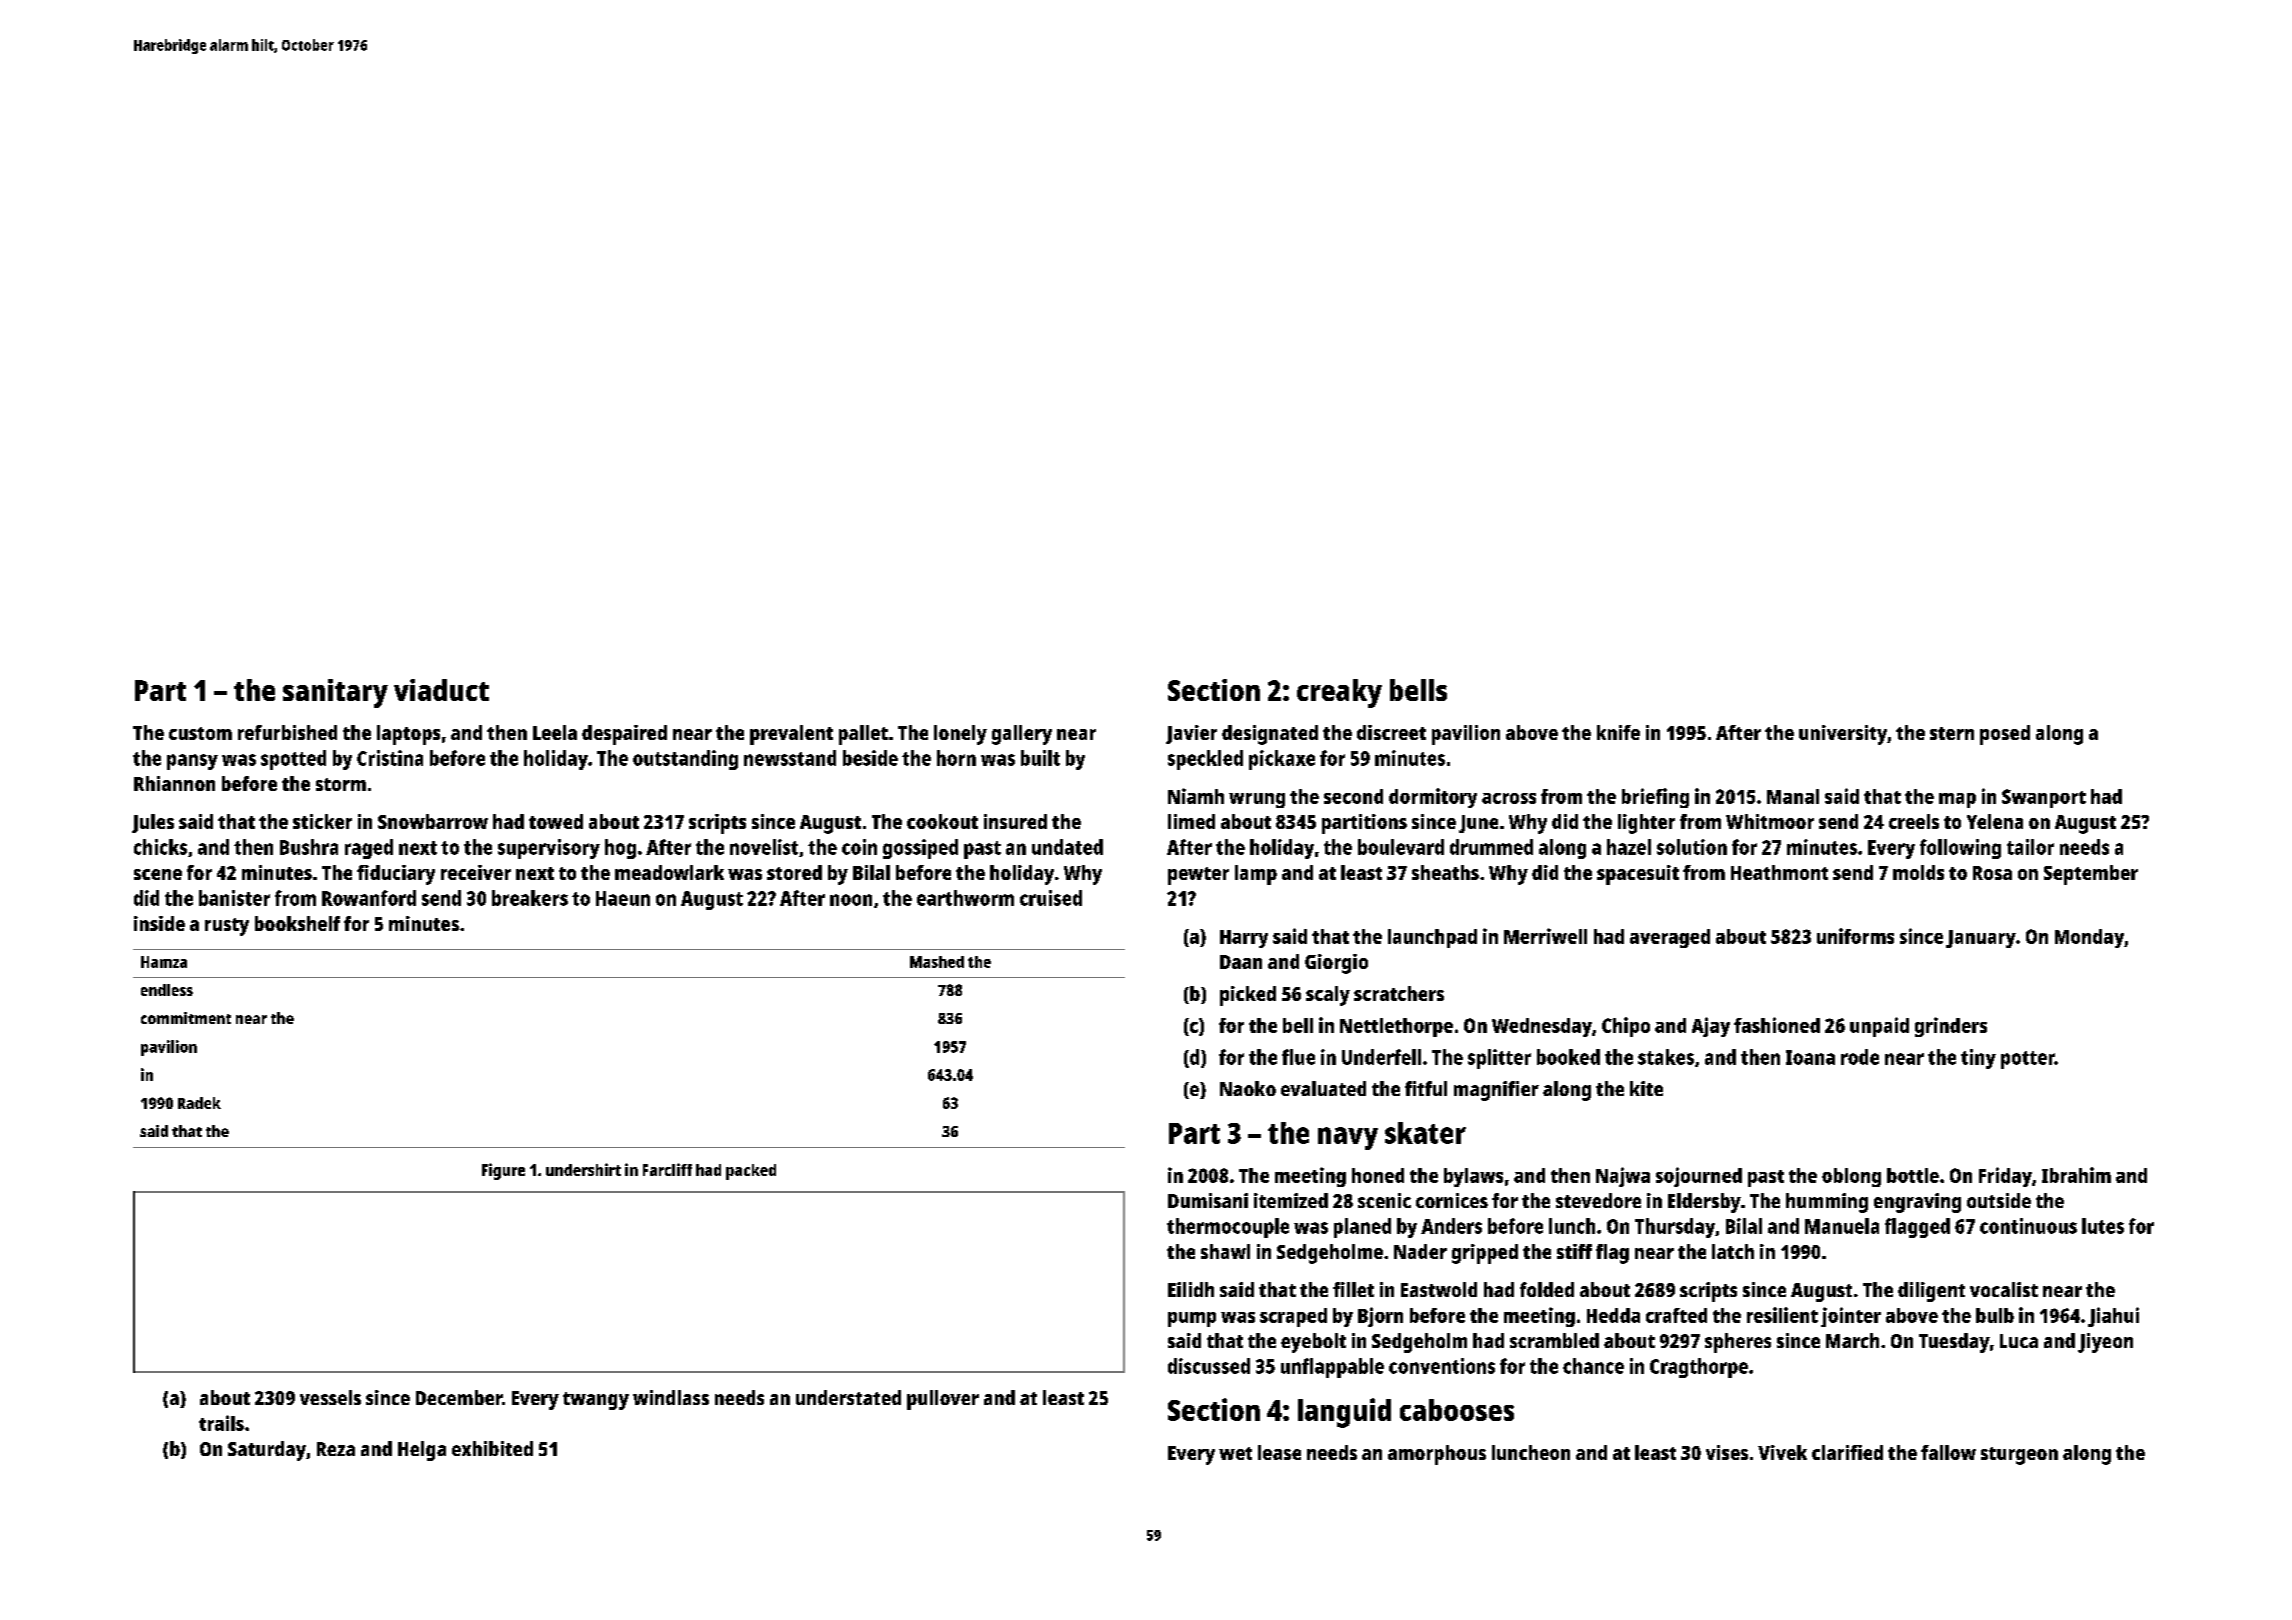 The width and height of the screenshot is (2292, 1620). I want to click on packed, so click(751, 1172).
